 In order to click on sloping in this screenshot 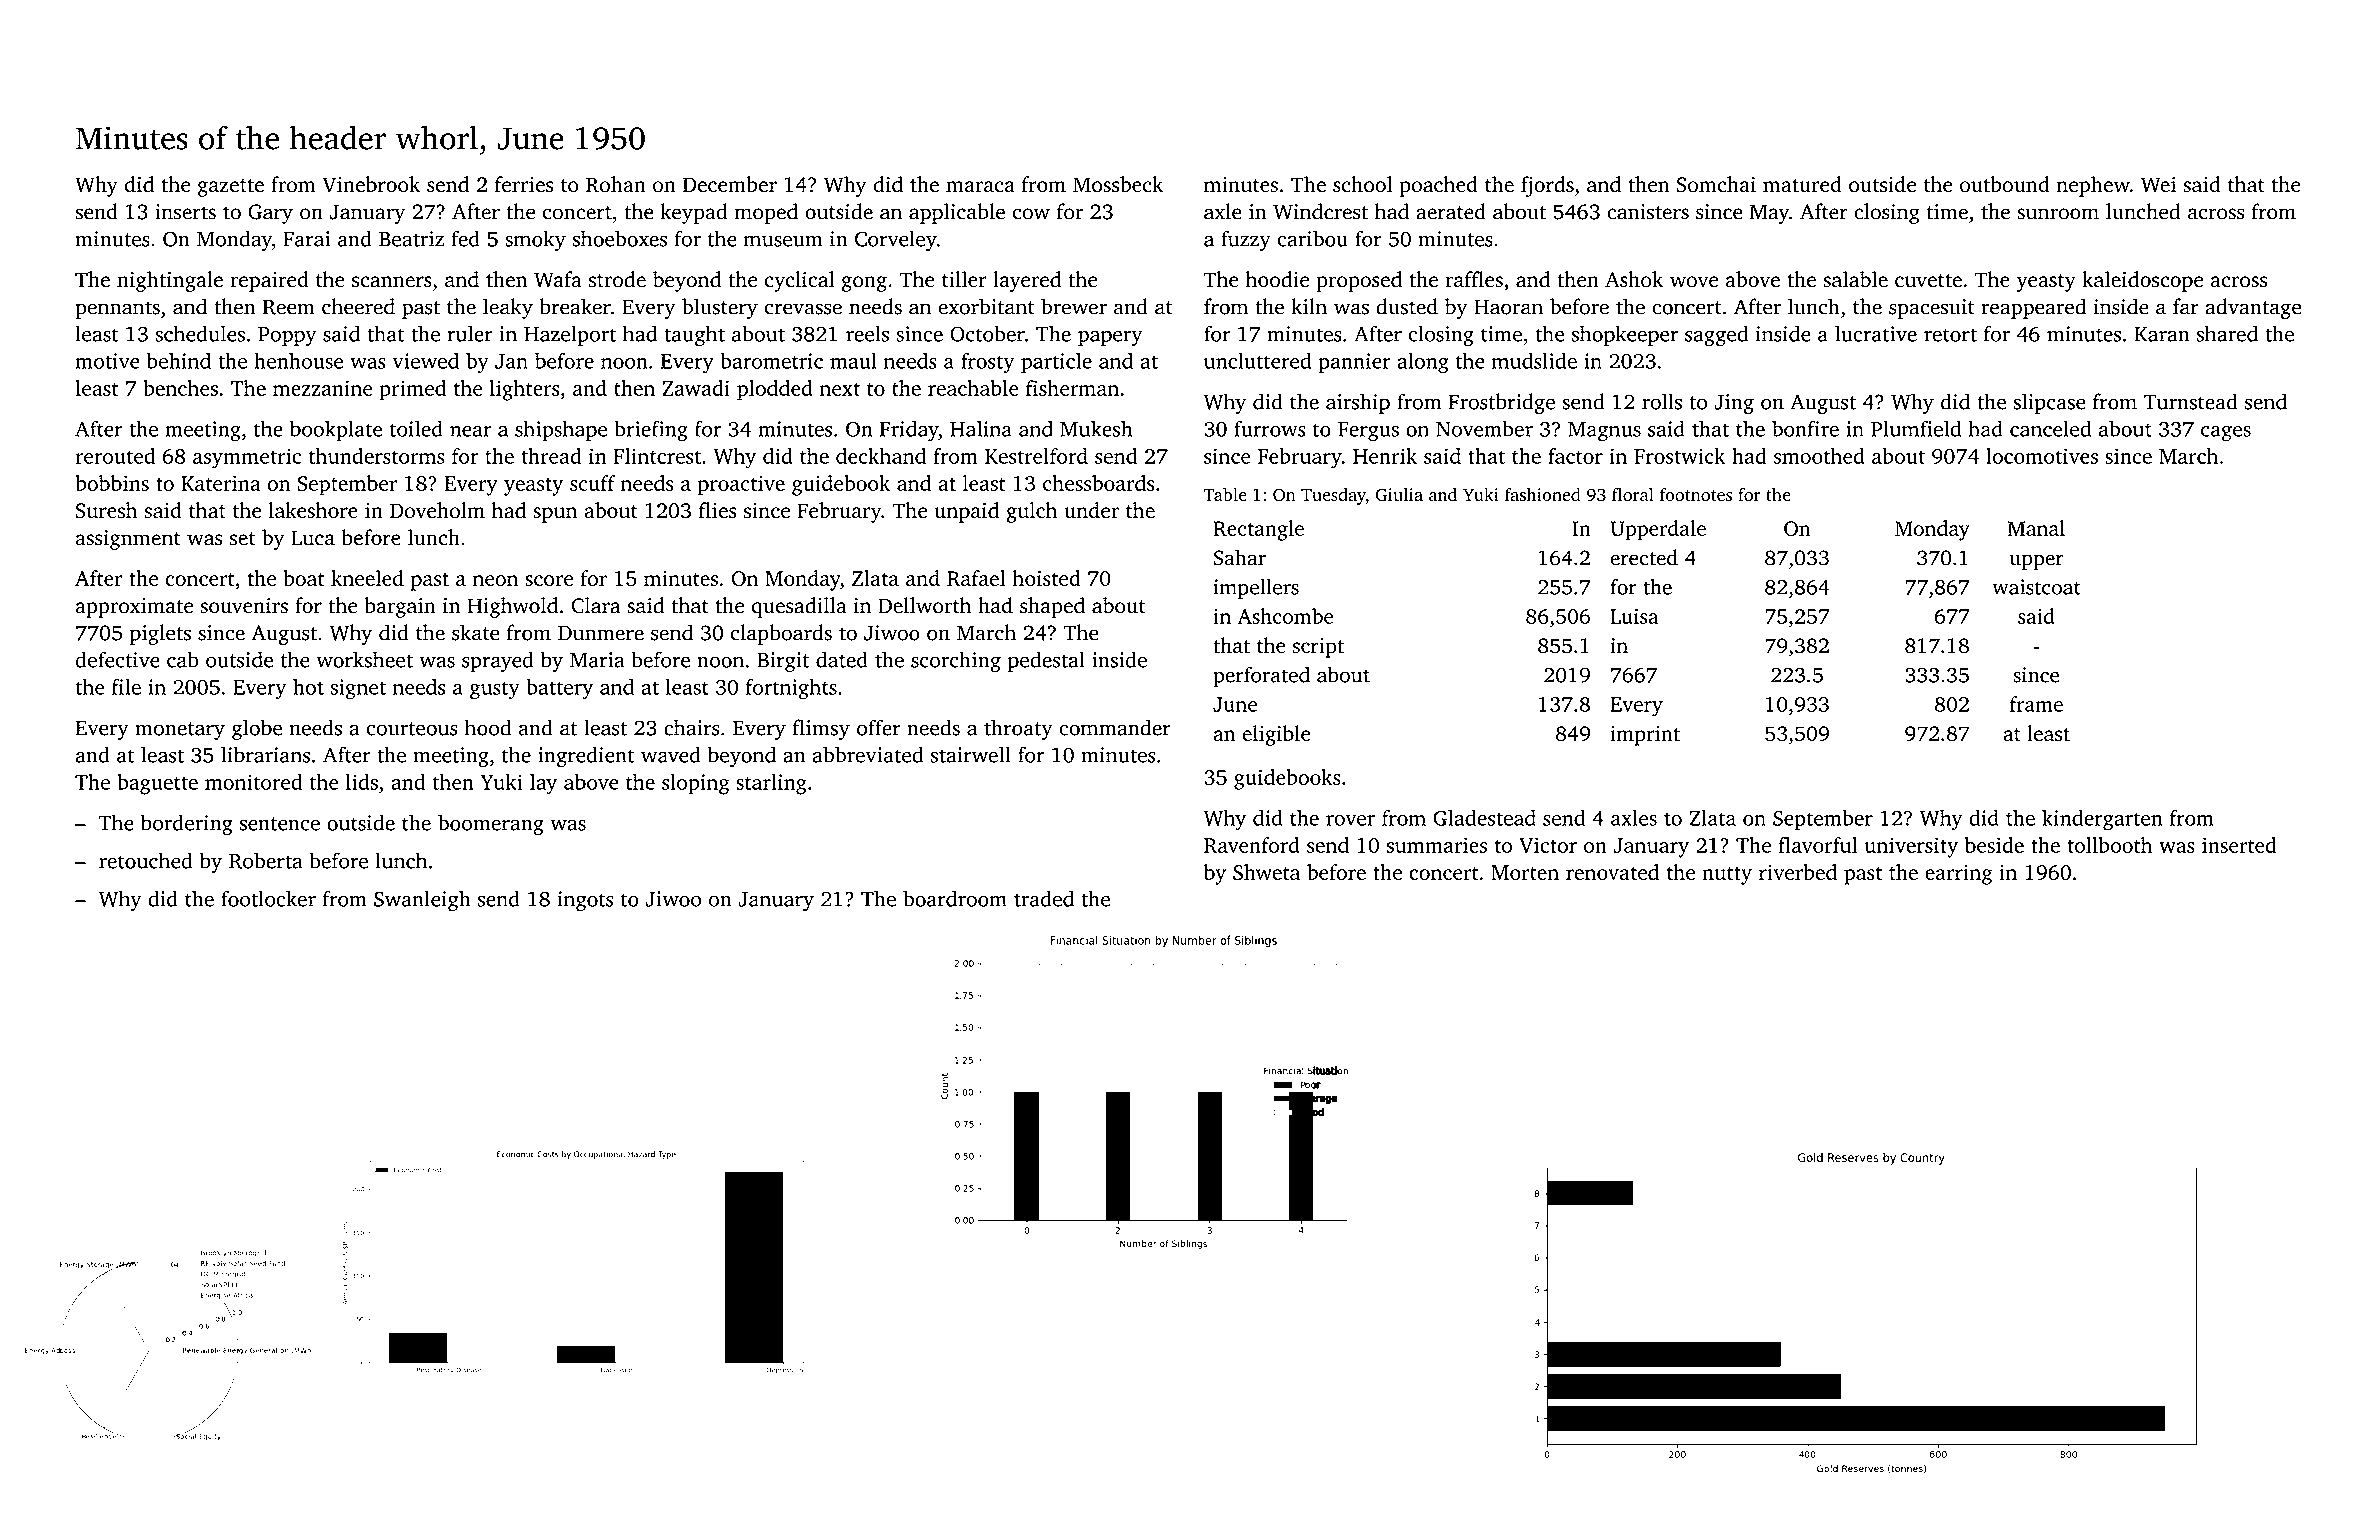, I will do `click(695, 784)`.
